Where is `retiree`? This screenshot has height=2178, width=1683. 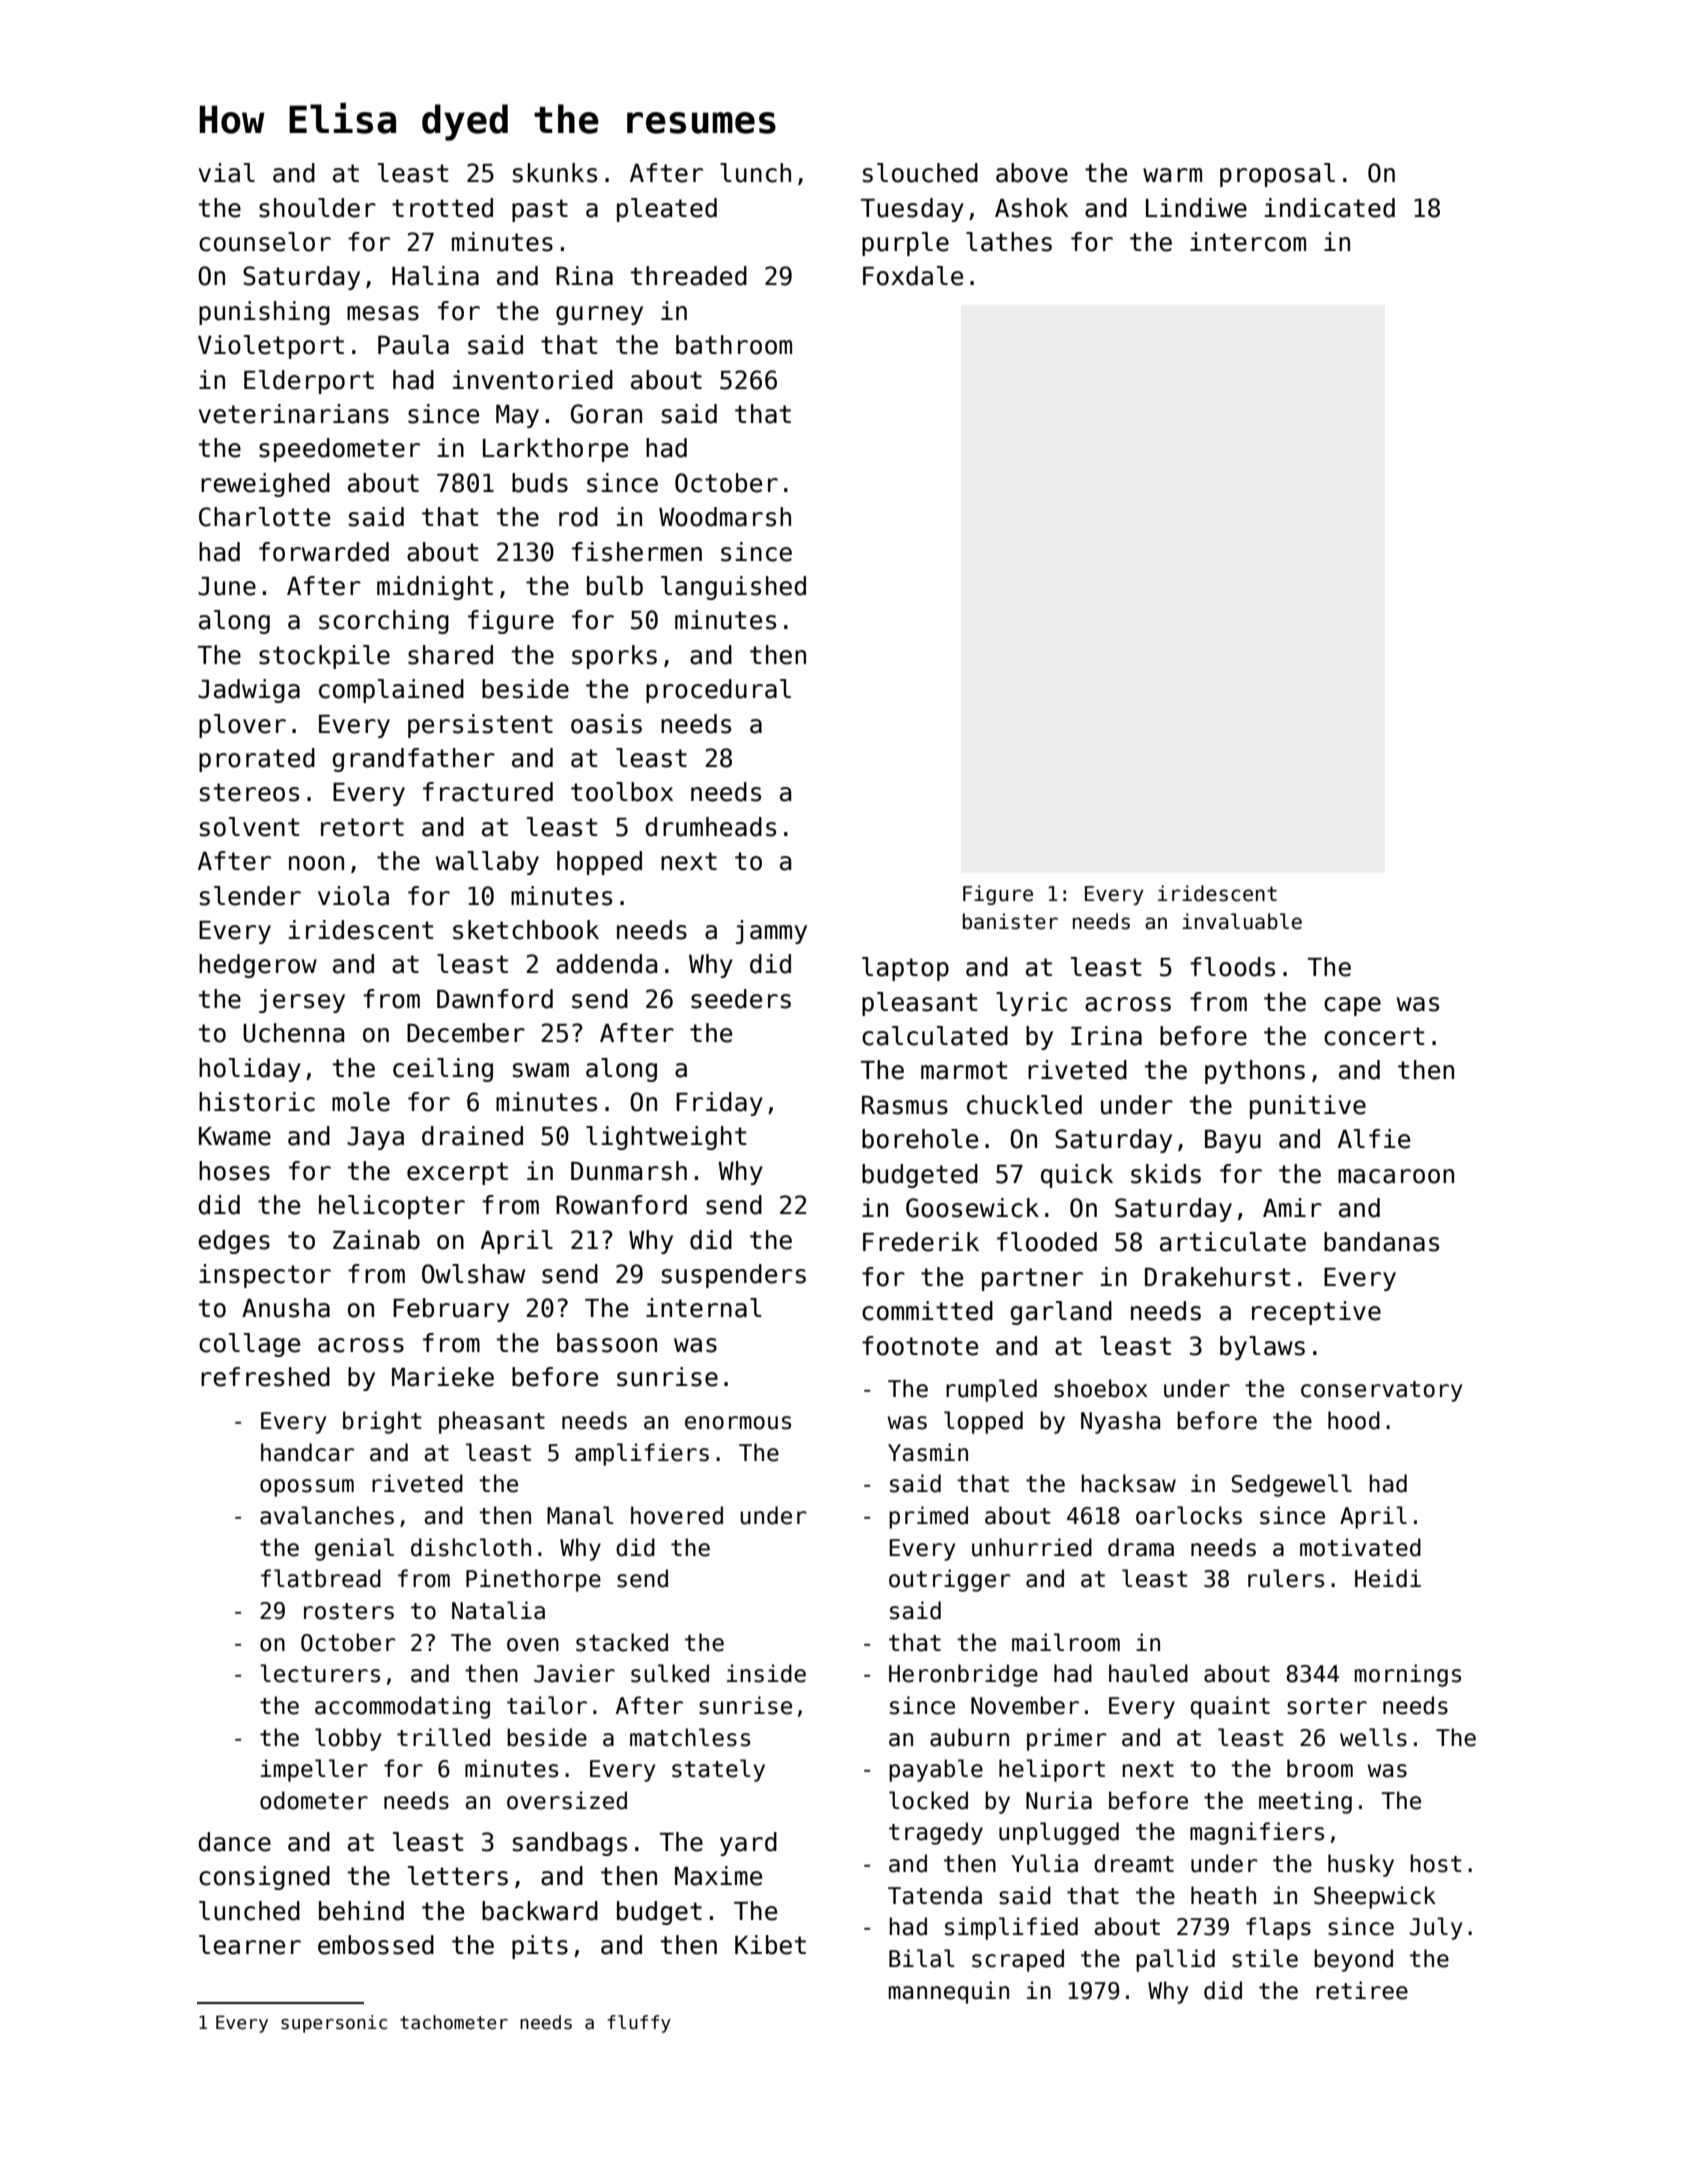 retiree is located at coordinates (1362, 1990).
